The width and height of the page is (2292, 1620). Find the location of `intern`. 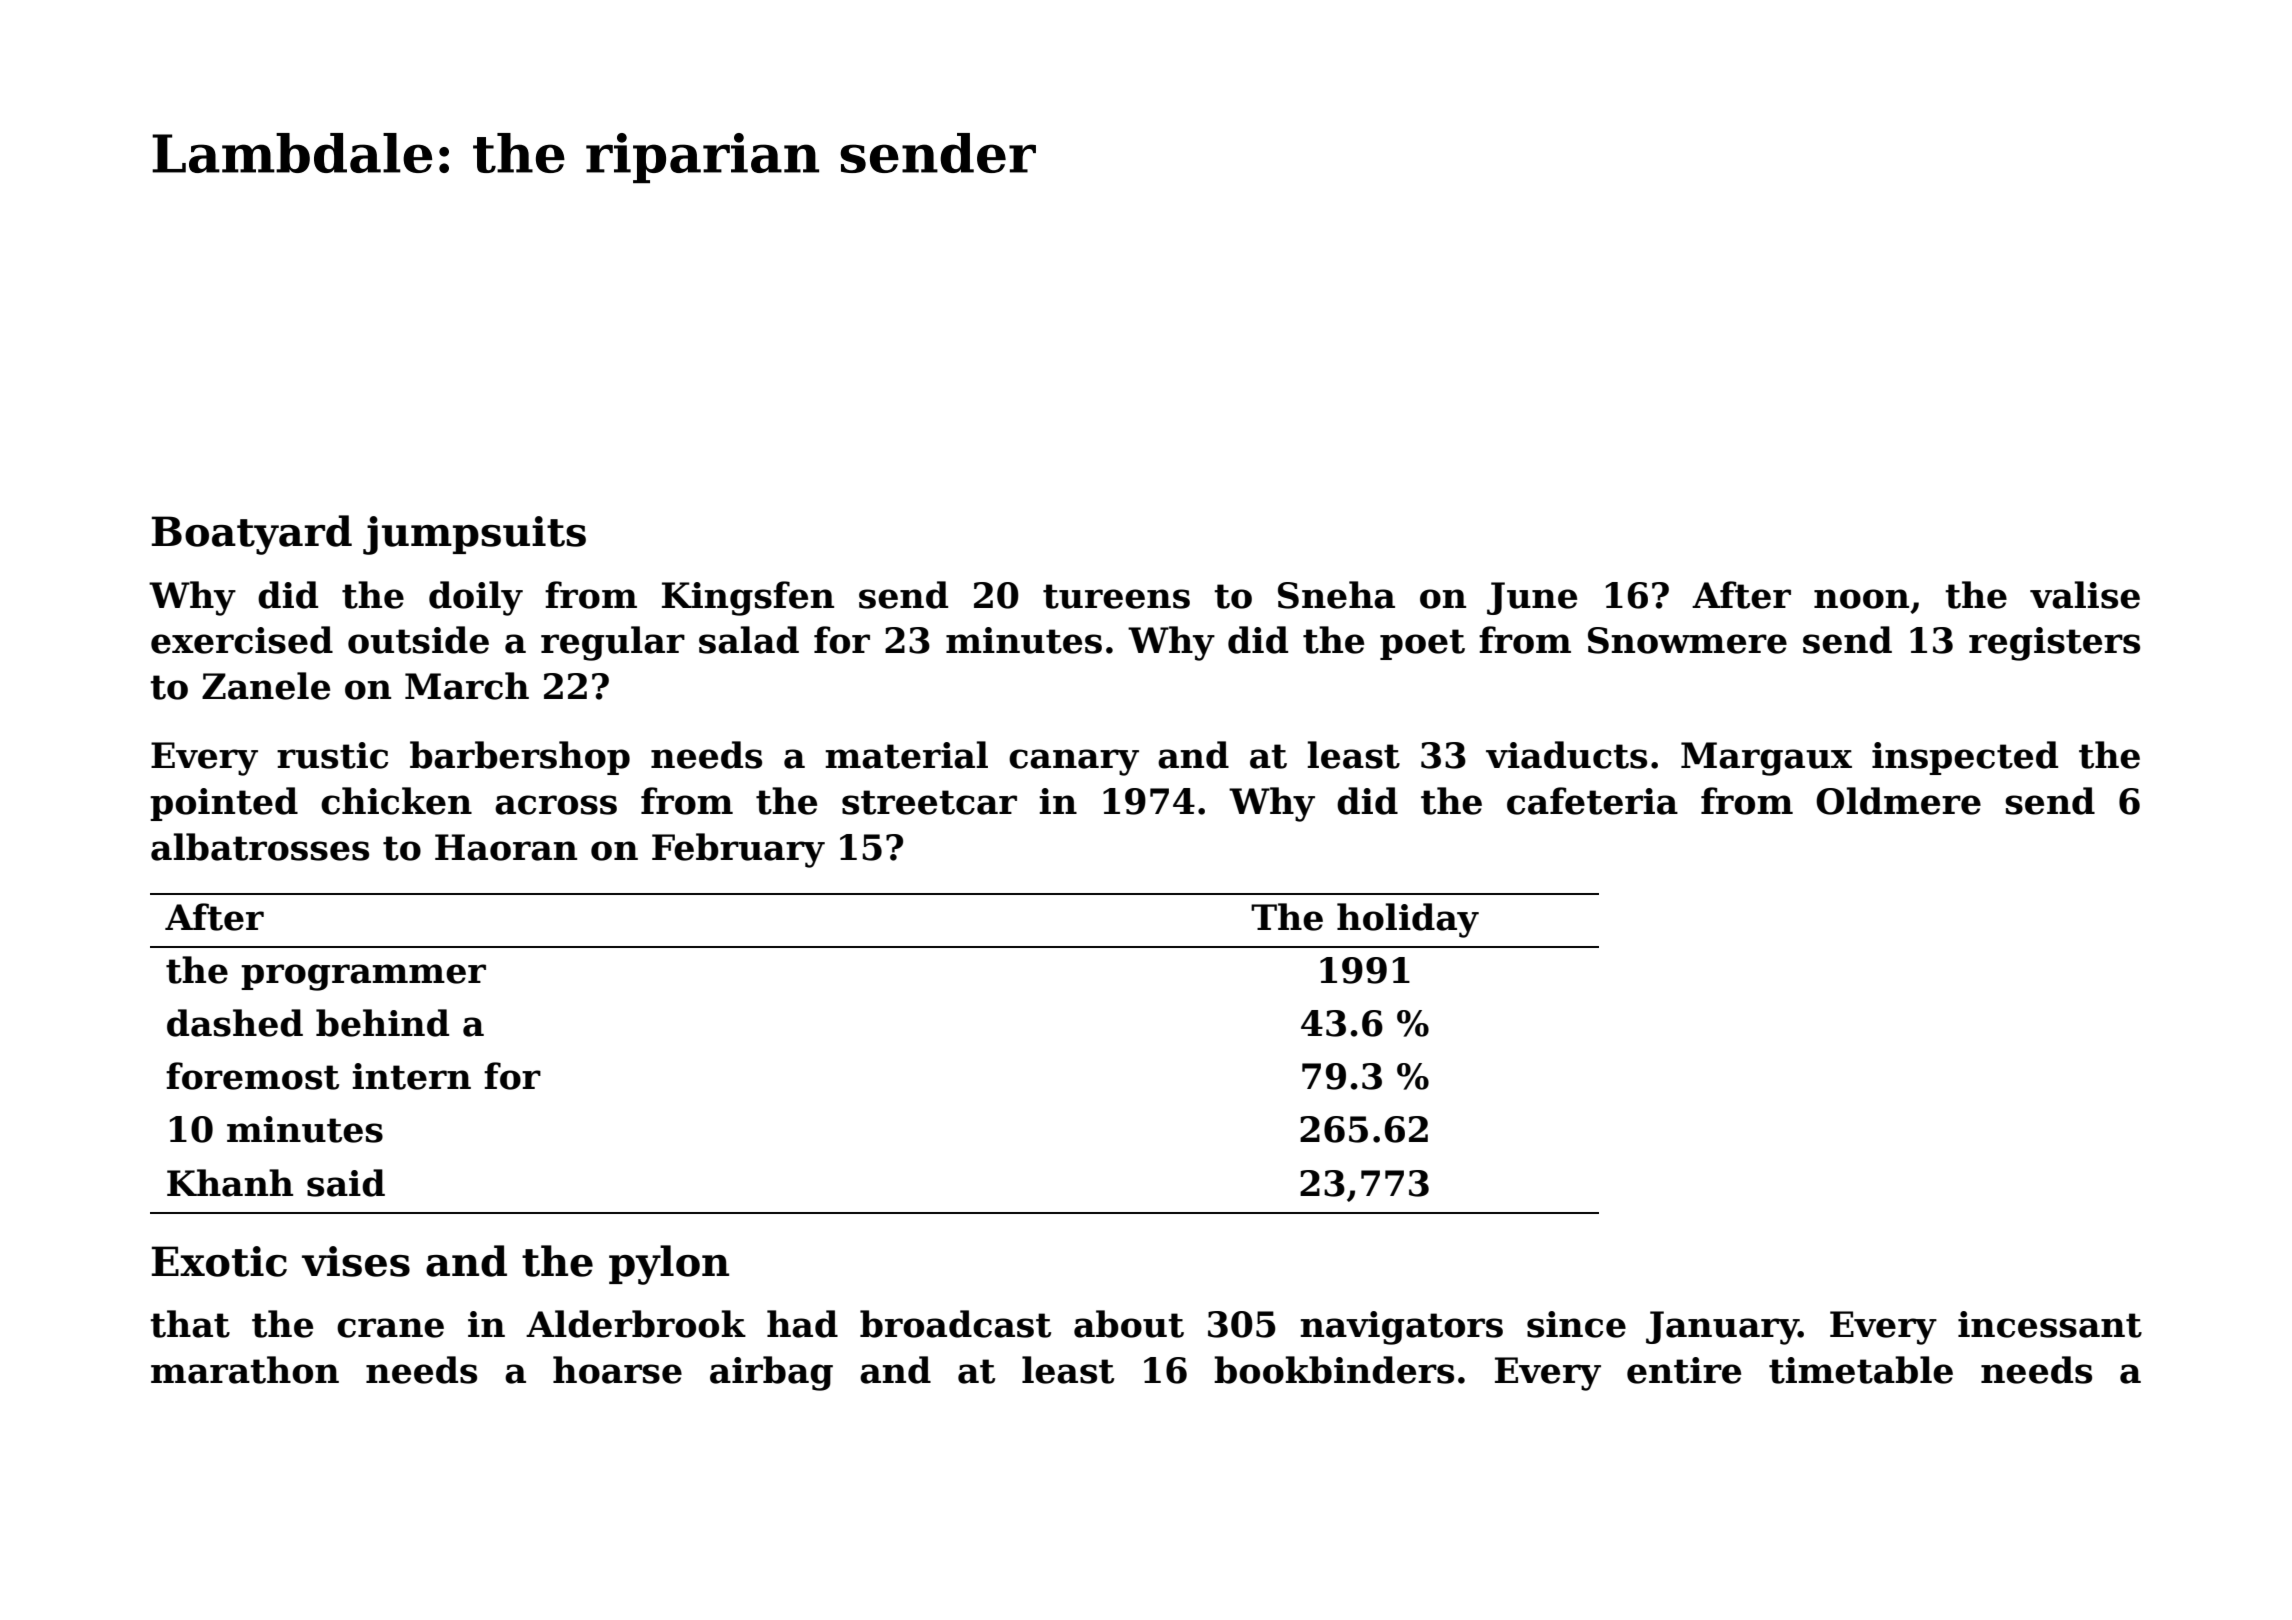

intern is located at coordinates (412, 1076).
